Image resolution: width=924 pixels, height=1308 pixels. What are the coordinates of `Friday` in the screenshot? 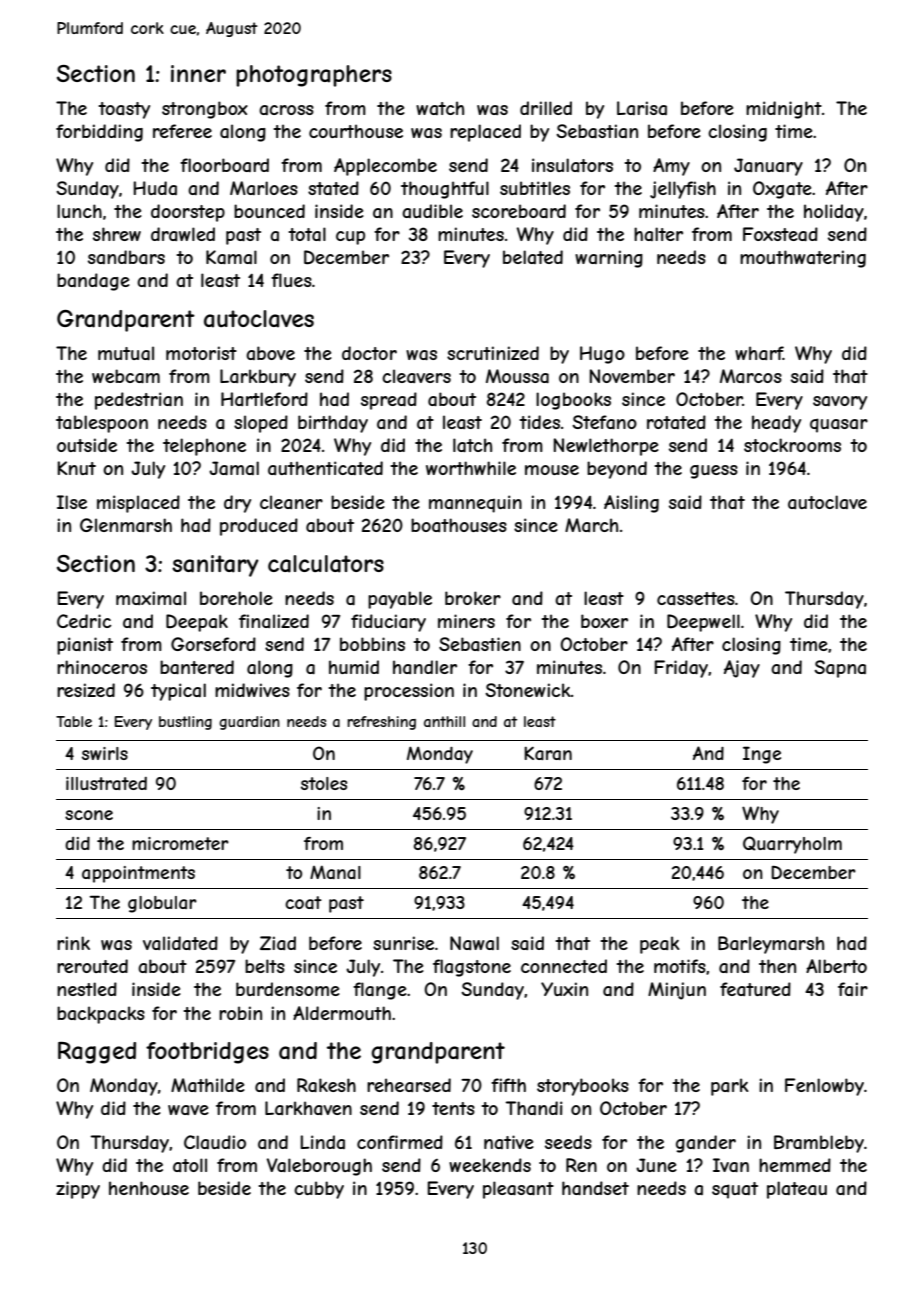 It's located at (681, 669).
